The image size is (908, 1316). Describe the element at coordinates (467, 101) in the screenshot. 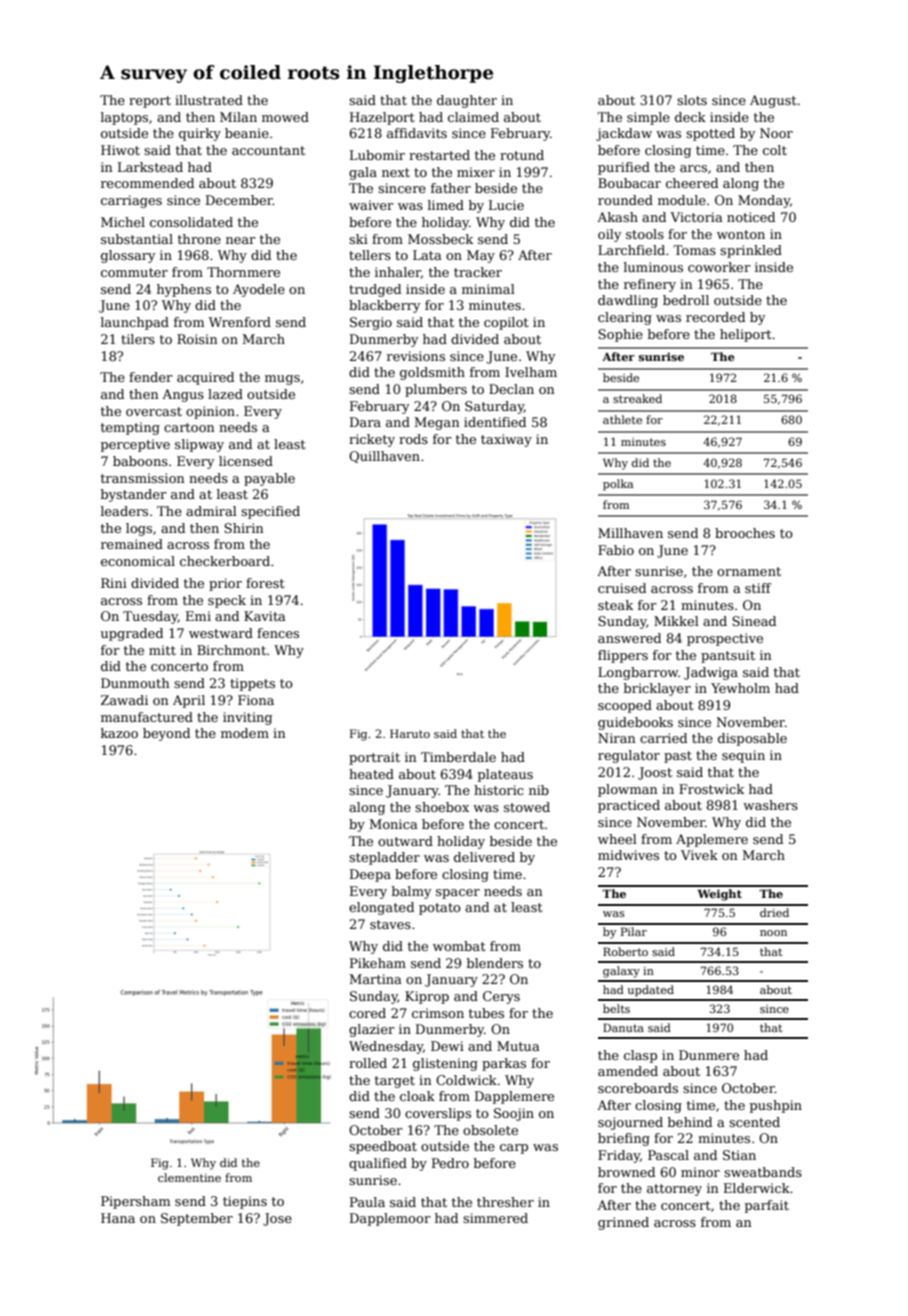

I see `daughter` at that location.
